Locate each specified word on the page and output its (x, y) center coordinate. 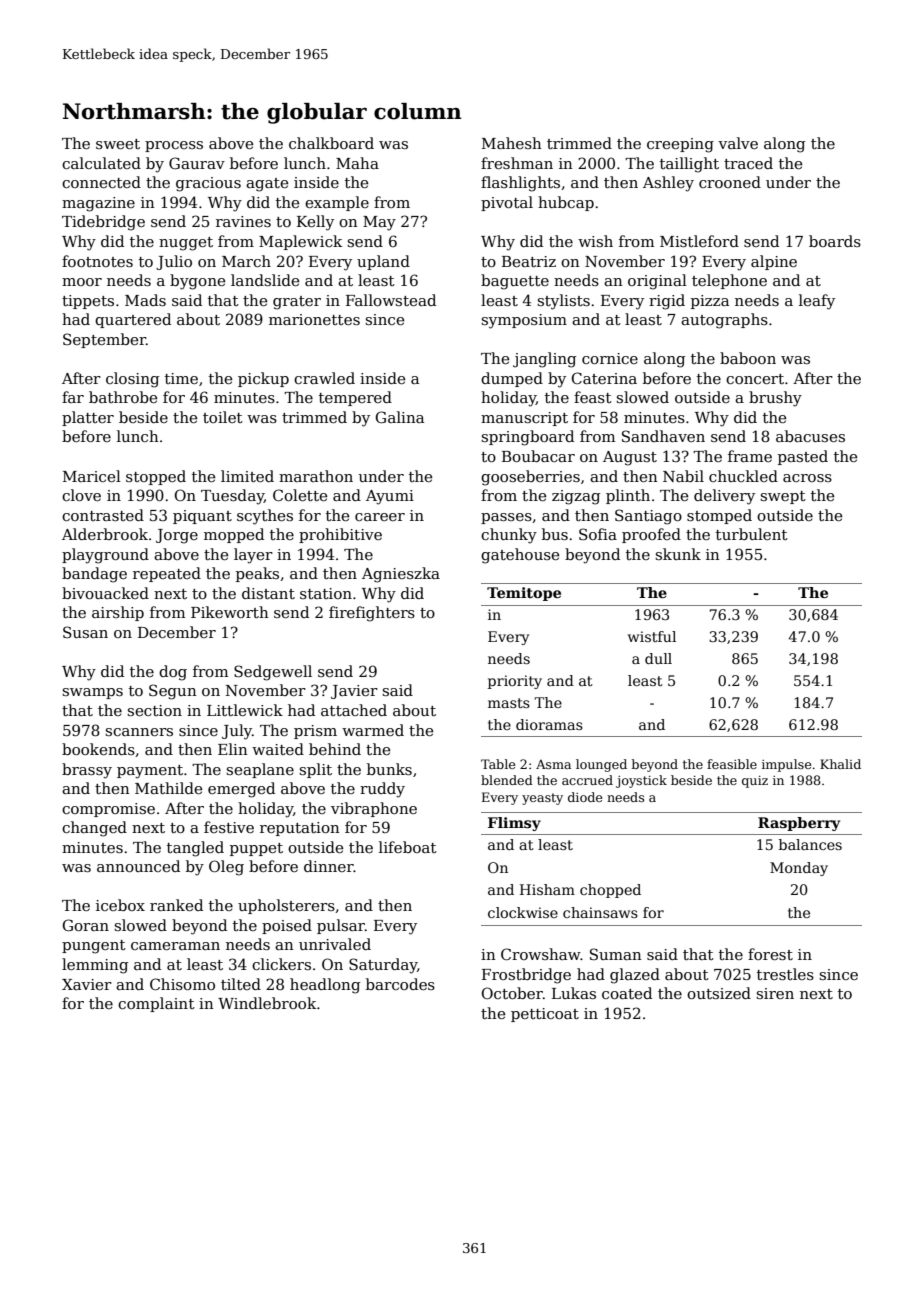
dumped (512, 379)
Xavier (87, 984)
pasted (803, 457)
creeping (680, 145)
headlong (325, 986)
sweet (118, 144)
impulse (786, 765)
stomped (719, 516)
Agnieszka (401, 575)
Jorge (177, 536)
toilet (223, 417)
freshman (517, 163)
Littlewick (245, 710)
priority (515, 682)
